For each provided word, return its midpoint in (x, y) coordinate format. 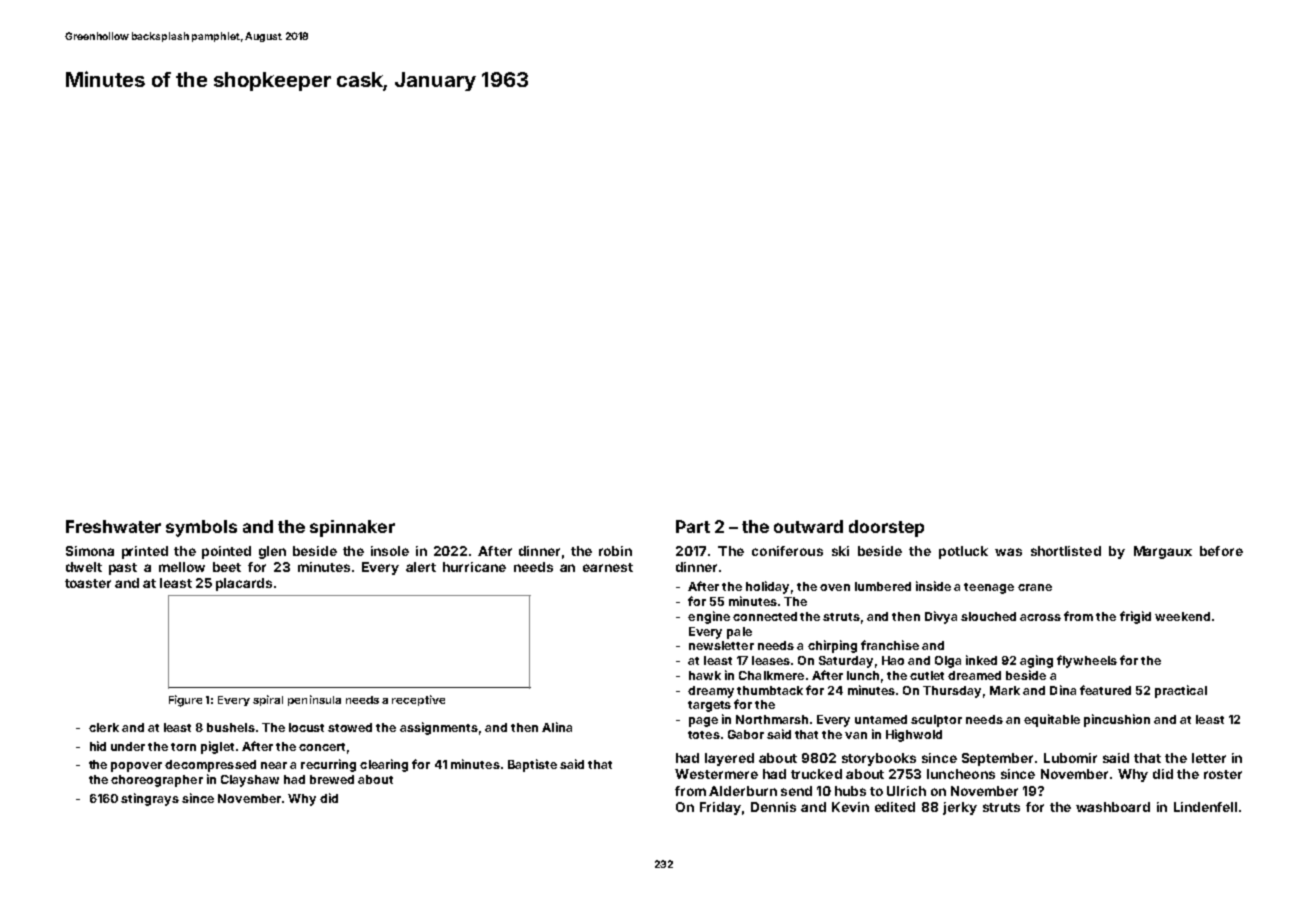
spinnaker (352, 528)
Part (693, 526)
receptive (418, 700)
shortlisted (1066, 551)
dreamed (974, 675)
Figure (185, 701)
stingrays (150, 799)
